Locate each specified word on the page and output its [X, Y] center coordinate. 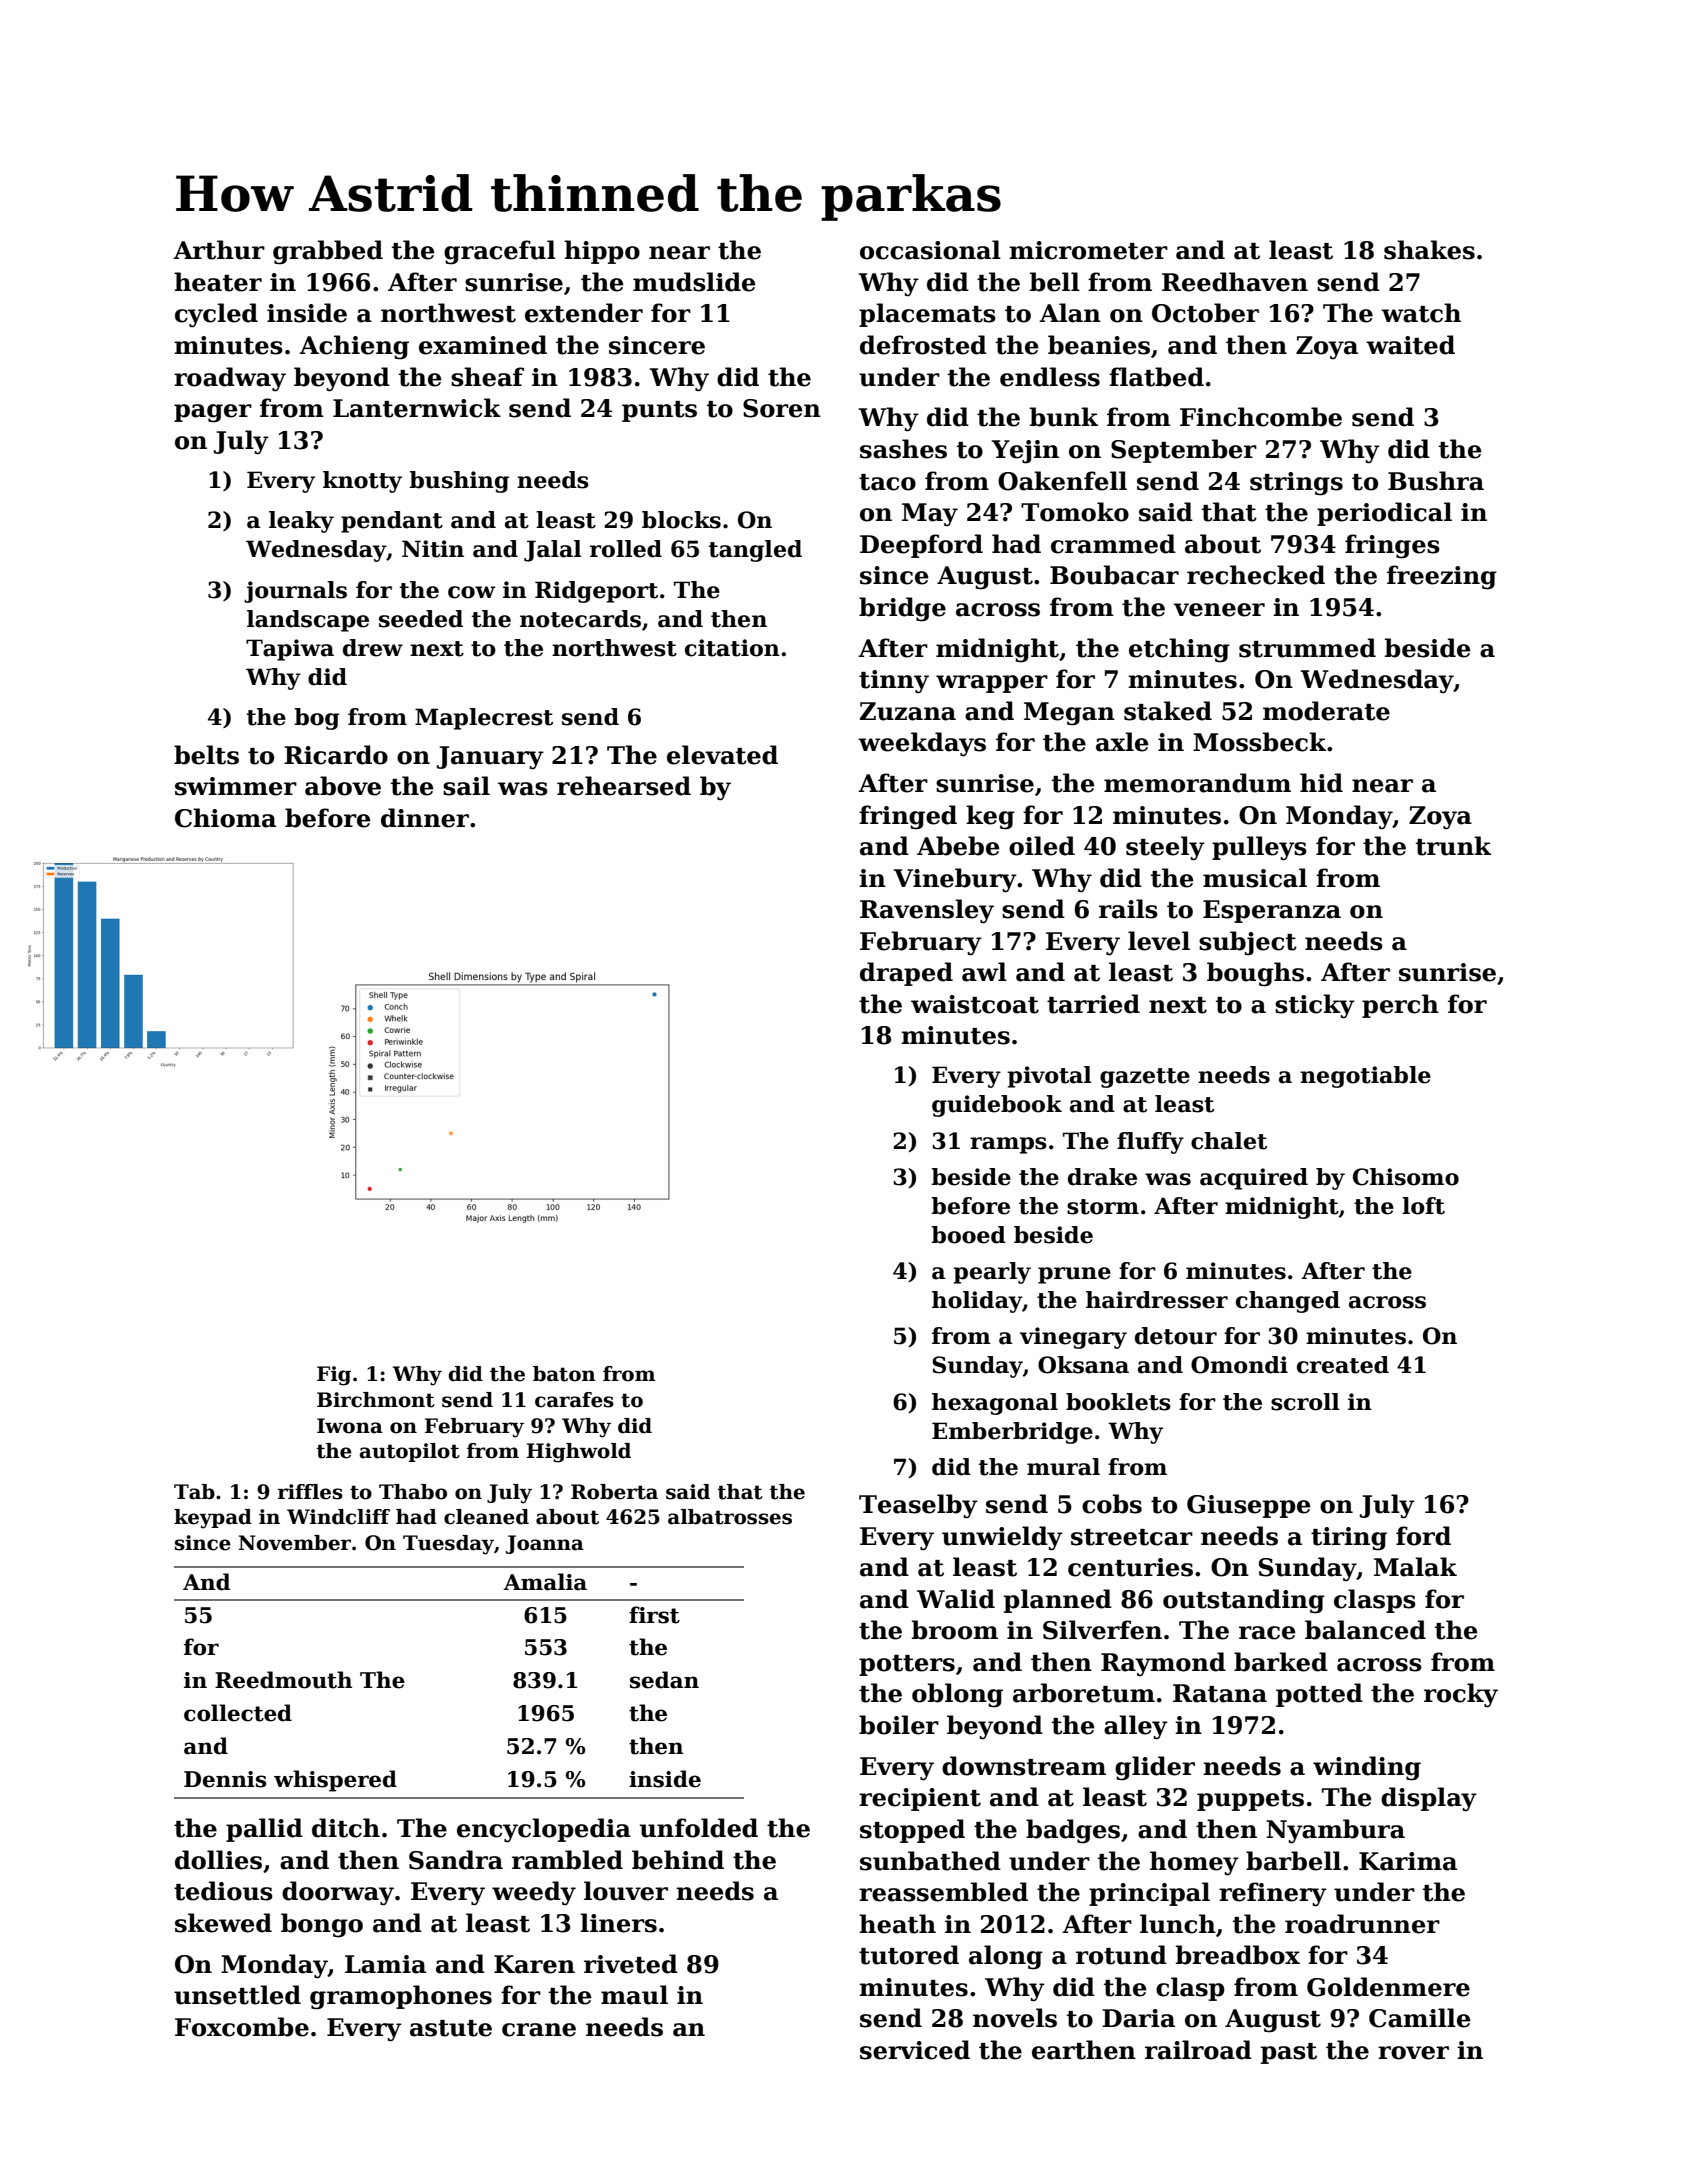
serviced [915, 2050]
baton [564, 1374]
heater [218, 282]
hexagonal [995, 1404]
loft [1423, 1206]
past [1289, 2053]
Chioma [225, 818]
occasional [930, 250]
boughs [1255, 974]
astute [451, 2028]
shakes [1429, 250]
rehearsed [624, 786]
